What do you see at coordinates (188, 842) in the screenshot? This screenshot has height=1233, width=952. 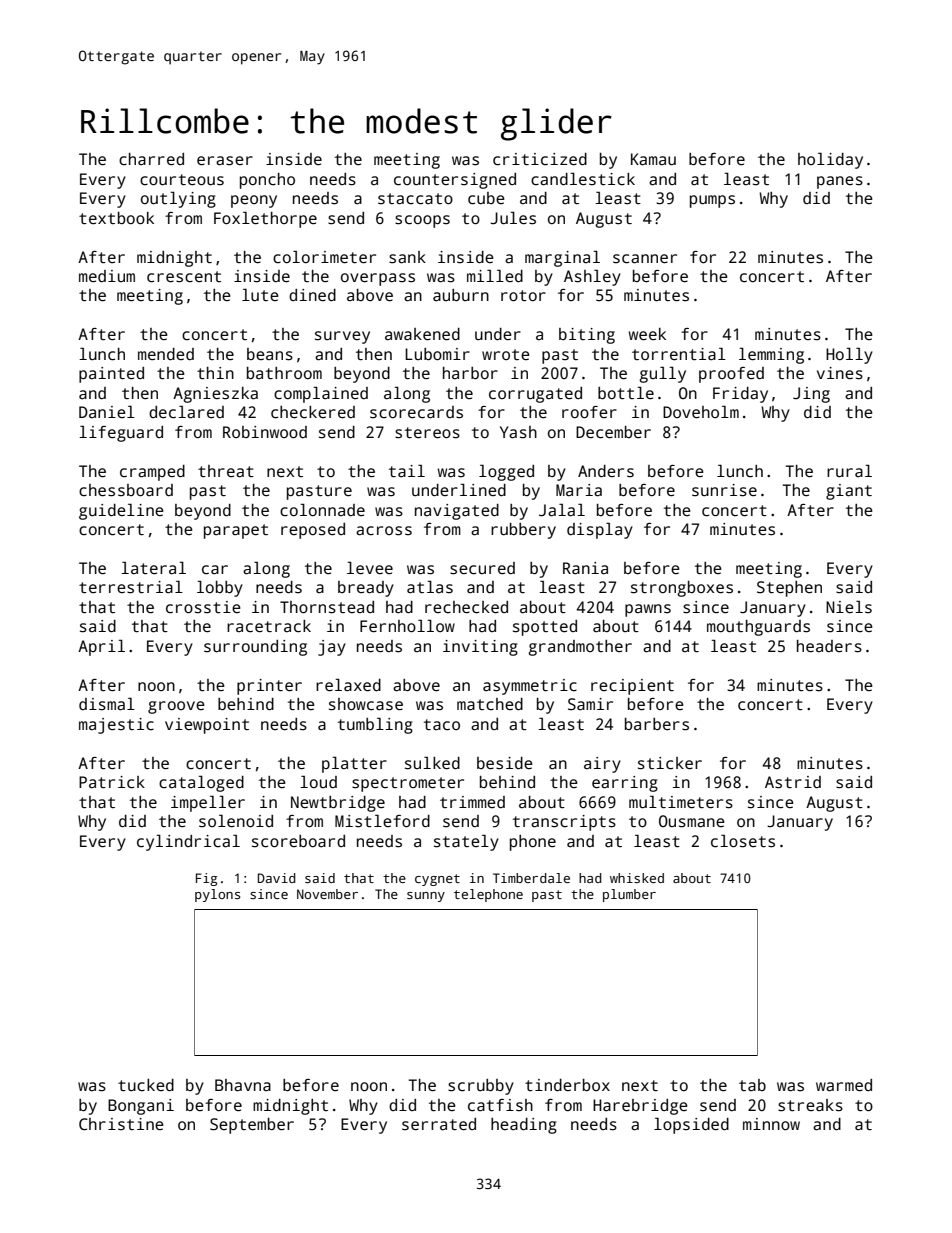 I see `cylindrical` at bounding box center [188, 842].
